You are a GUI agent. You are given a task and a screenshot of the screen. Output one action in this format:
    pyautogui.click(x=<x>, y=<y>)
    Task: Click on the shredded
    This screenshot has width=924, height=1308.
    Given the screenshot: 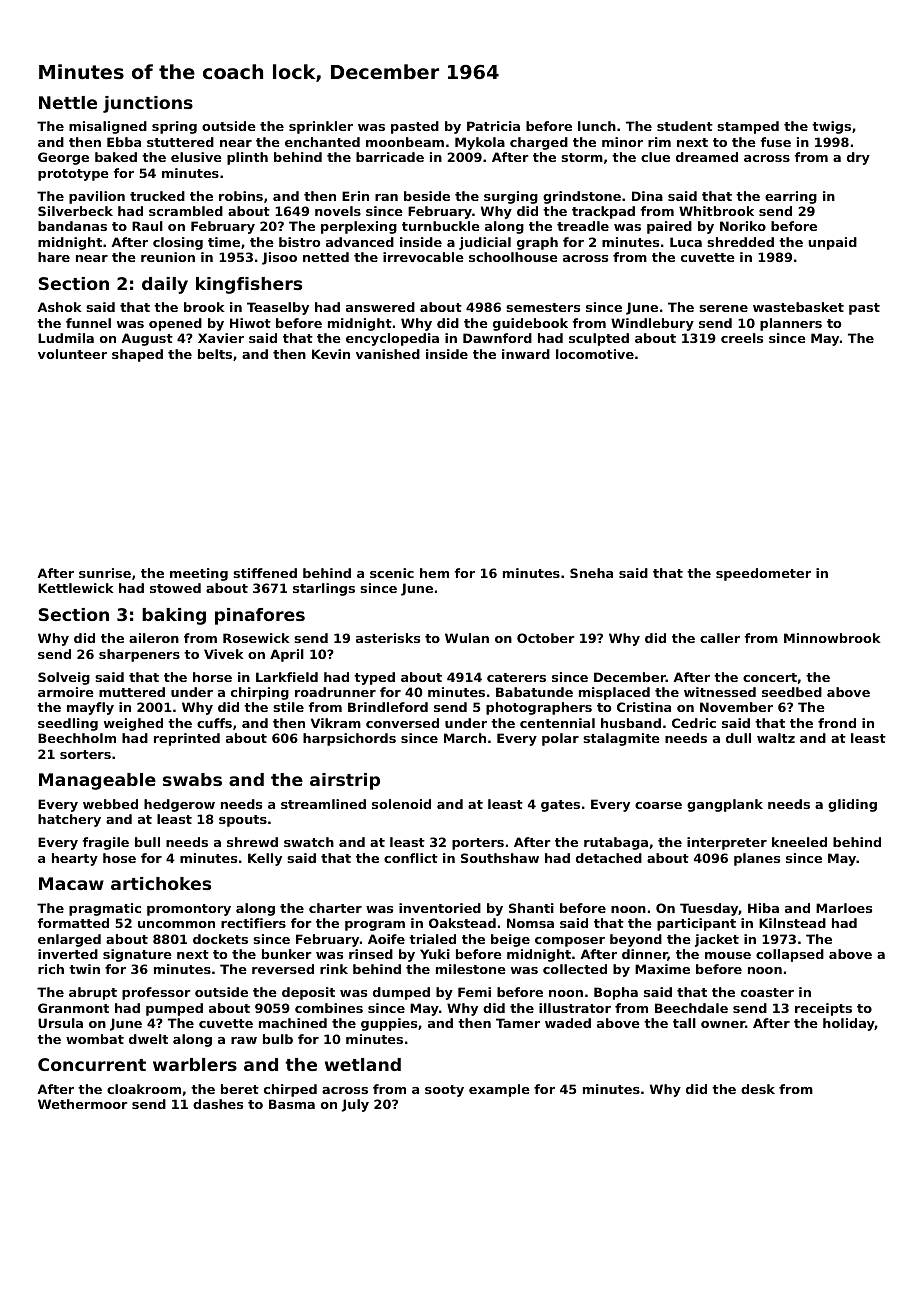 What is the action you would take?
    pyautogui.click(x=740, y=242)
